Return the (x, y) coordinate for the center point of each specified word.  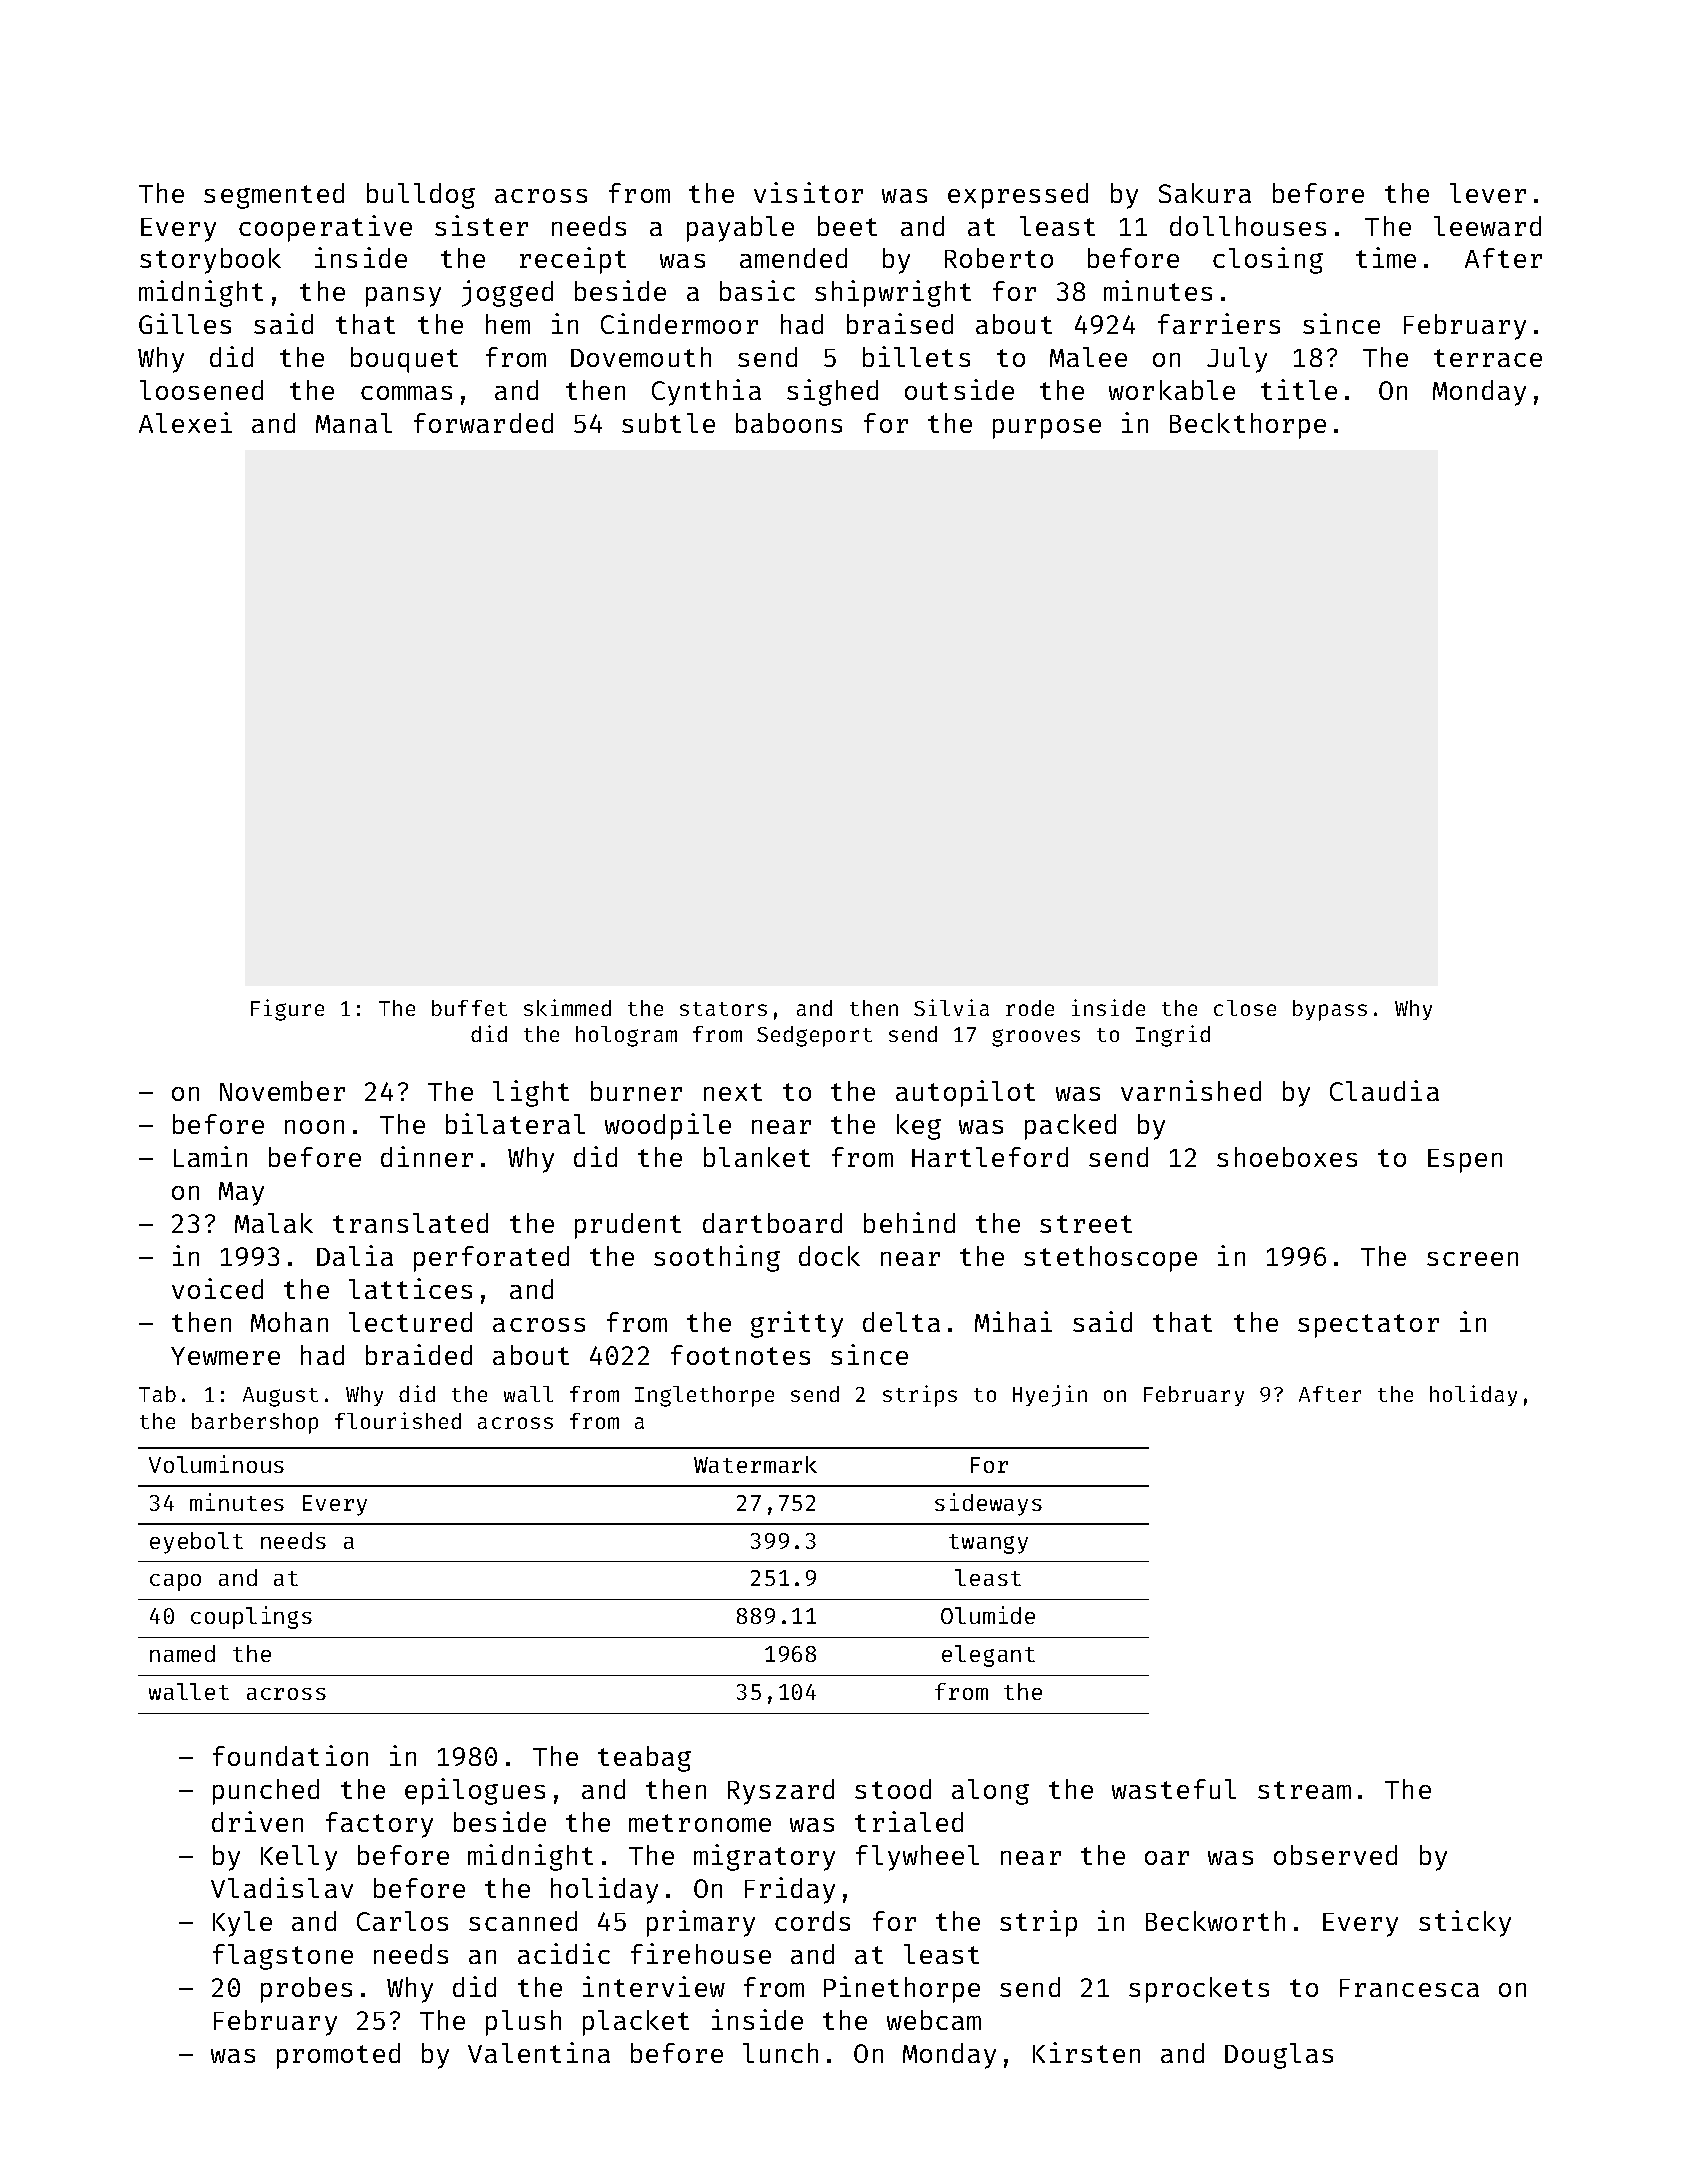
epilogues (475, 1791)
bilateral (515, 1123)
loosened (201, 390)
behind (909, 1222)
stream (1304, 1790)
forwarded (483, 423)
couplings (251, 1617)
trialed (909, 1821)
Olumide (988, 1615)
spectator (1368, 1326)
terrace (1488, 358)
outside (959, 389)
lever (1488, 193)
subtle (668, 423)
